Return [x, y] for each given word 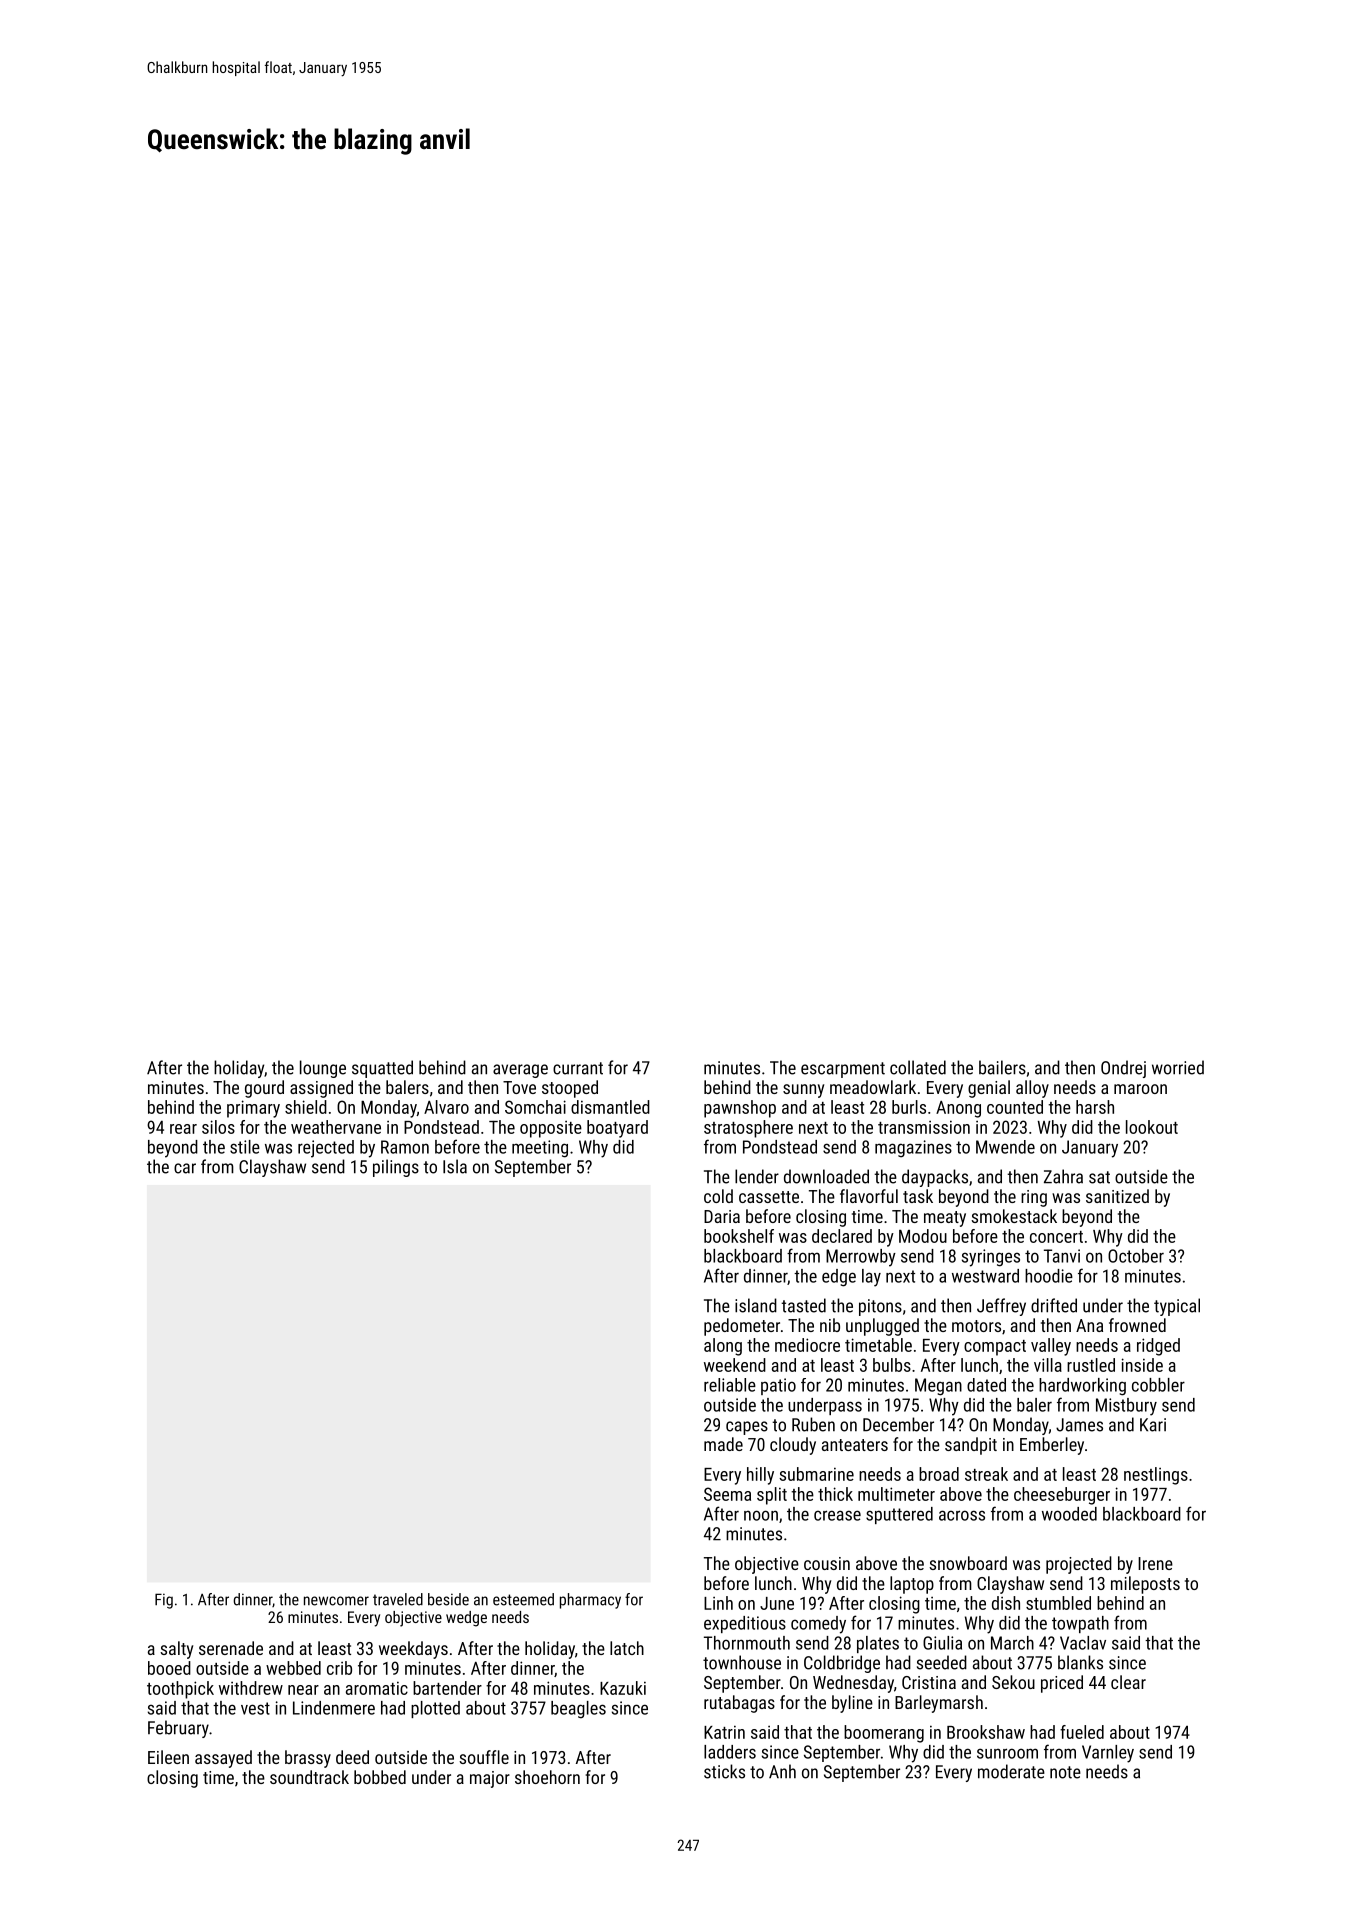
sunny [803, 1091]
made [723, 1444]
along [723, 1347]
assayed [223, 1759]
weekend [735, 1365]
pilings [396, 1168]
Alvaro [446, 1107]
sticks [724, 1771]
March [1012, 1643]
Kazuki [623, 1688]
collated [918, 1067]
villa [1048, 1365]
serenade [231, 1648]
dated [986, 1385]
